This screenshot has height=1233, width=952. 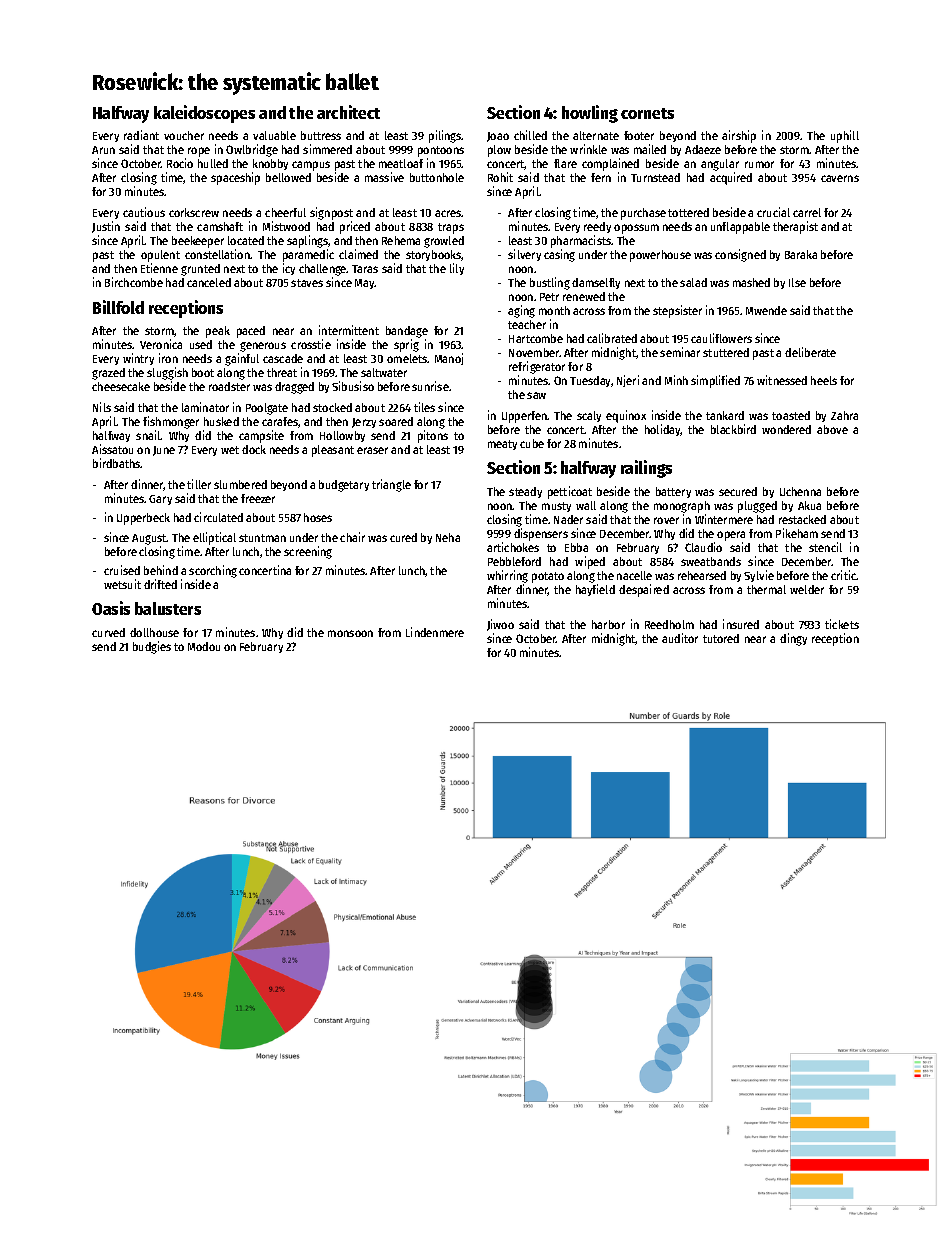 What do you see at coordinates (451, 228) in the screenshot?
I see `traps` at bounding box center [451, 228].
